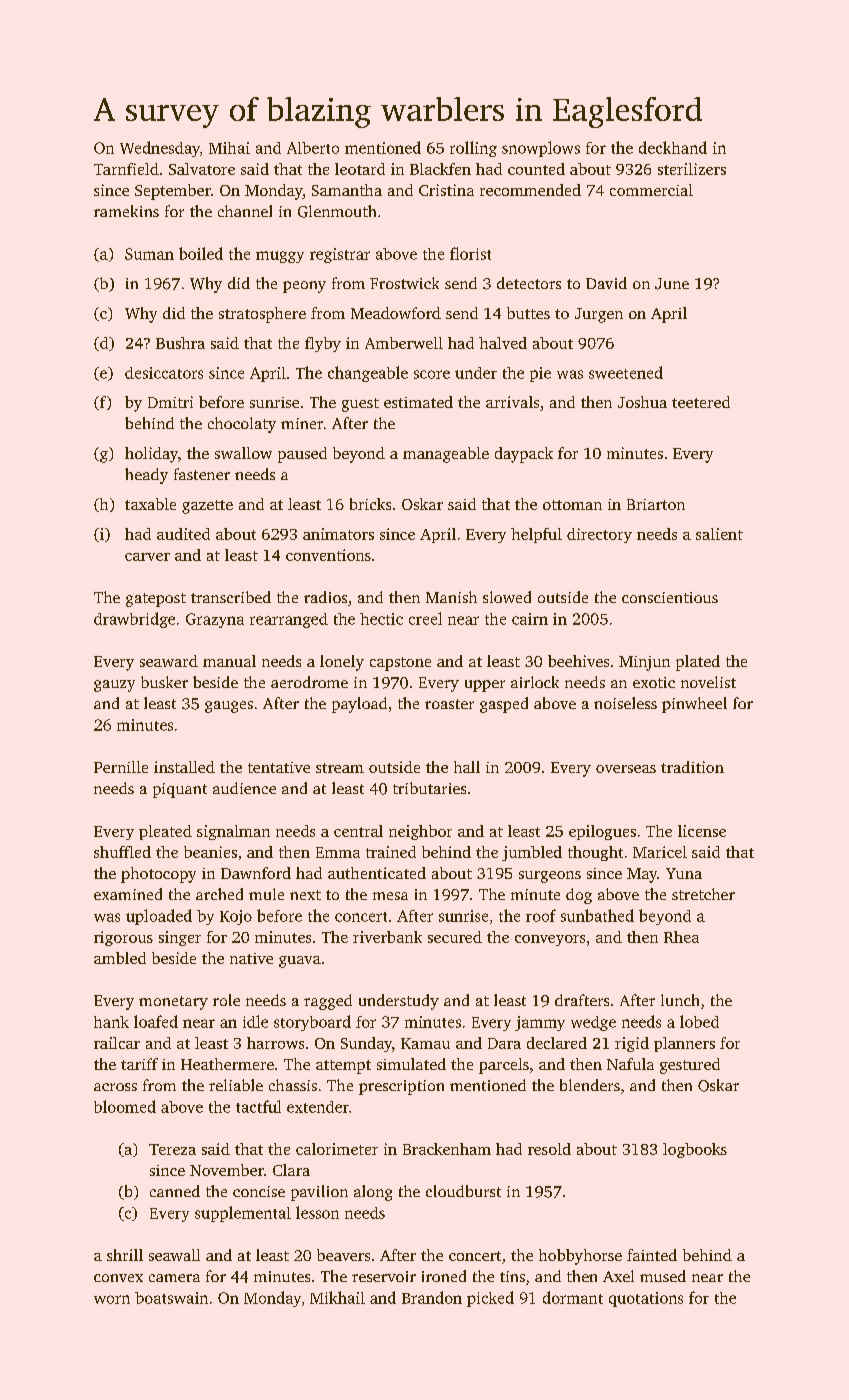 Image resolution: width=849 pixels, height=1400 pixels. Describe the element at coordinates (597, 915) in the screenshot. I see `sunbathed` at that location.
